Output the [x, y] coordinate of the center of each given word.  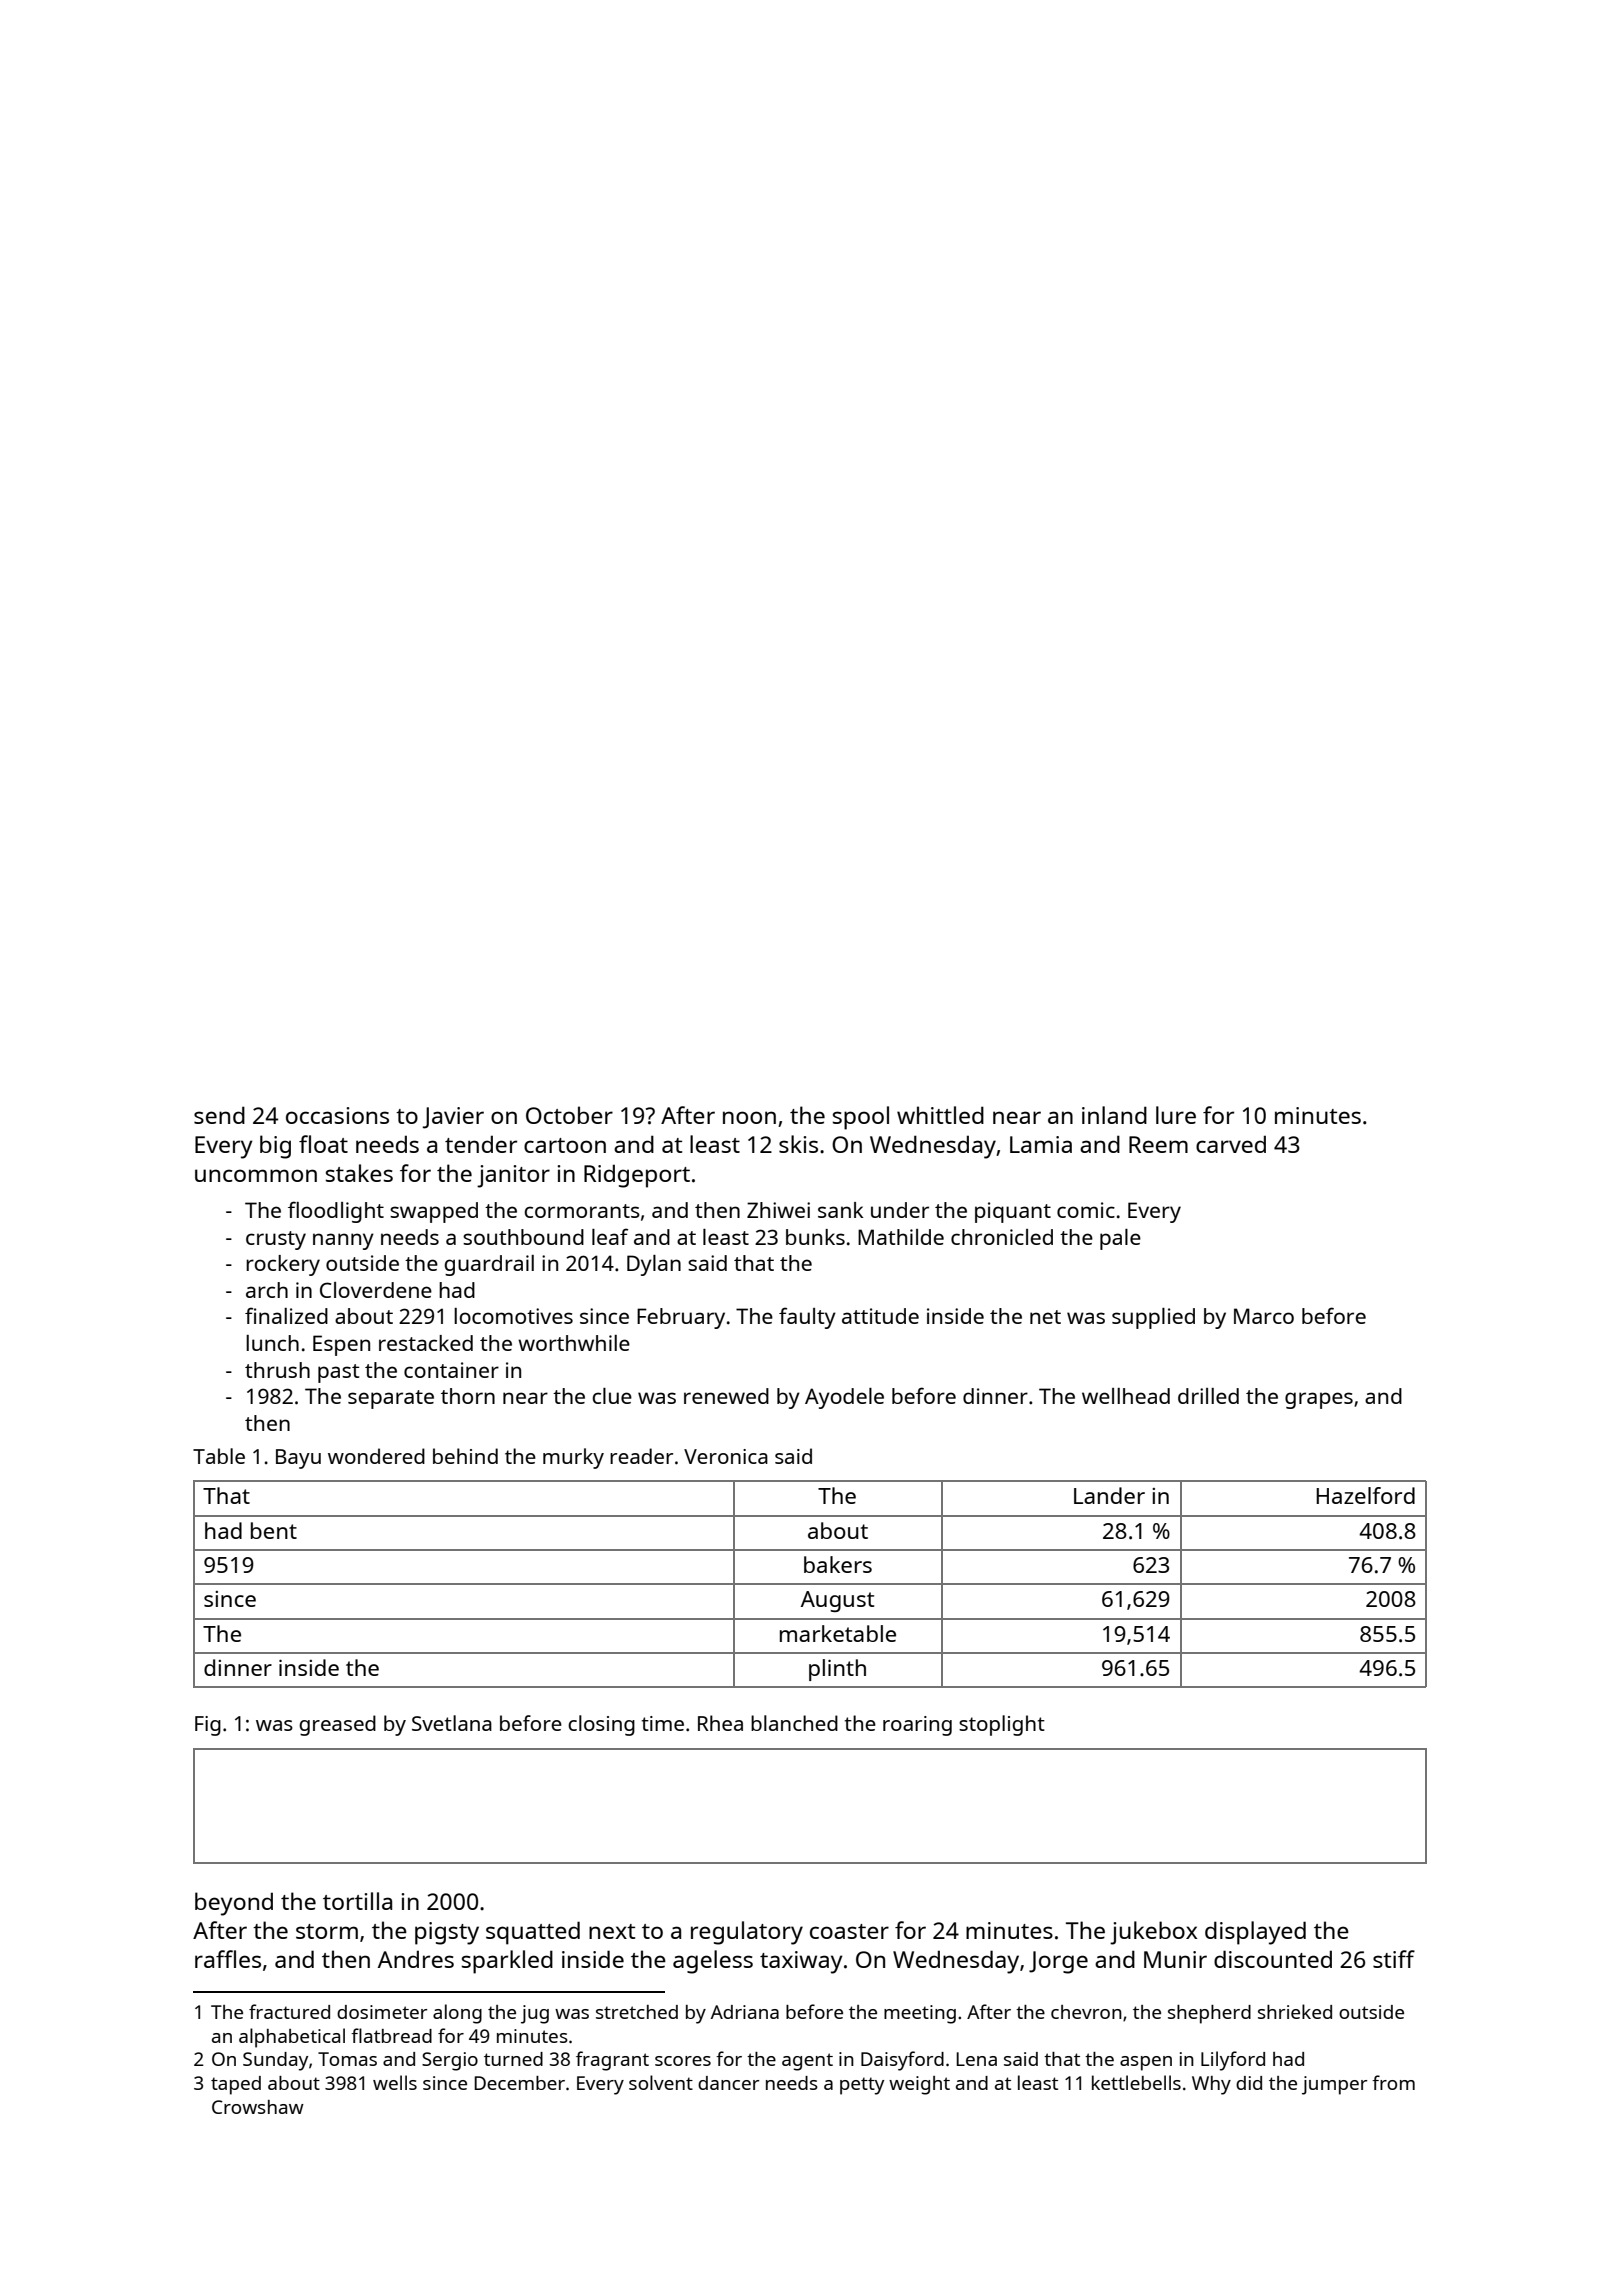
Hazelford [1365, 1495]
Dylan [654, 1265]
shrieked [1295, 2011]
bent [274, 1530]
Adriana [745, 2012]
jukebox [1153, 1933]
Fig [208, 1726]
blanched [794, 1723]
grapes [1319, 1400]
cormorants [582, 1211]
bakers [838, 1564]
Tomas [347, 2059]
